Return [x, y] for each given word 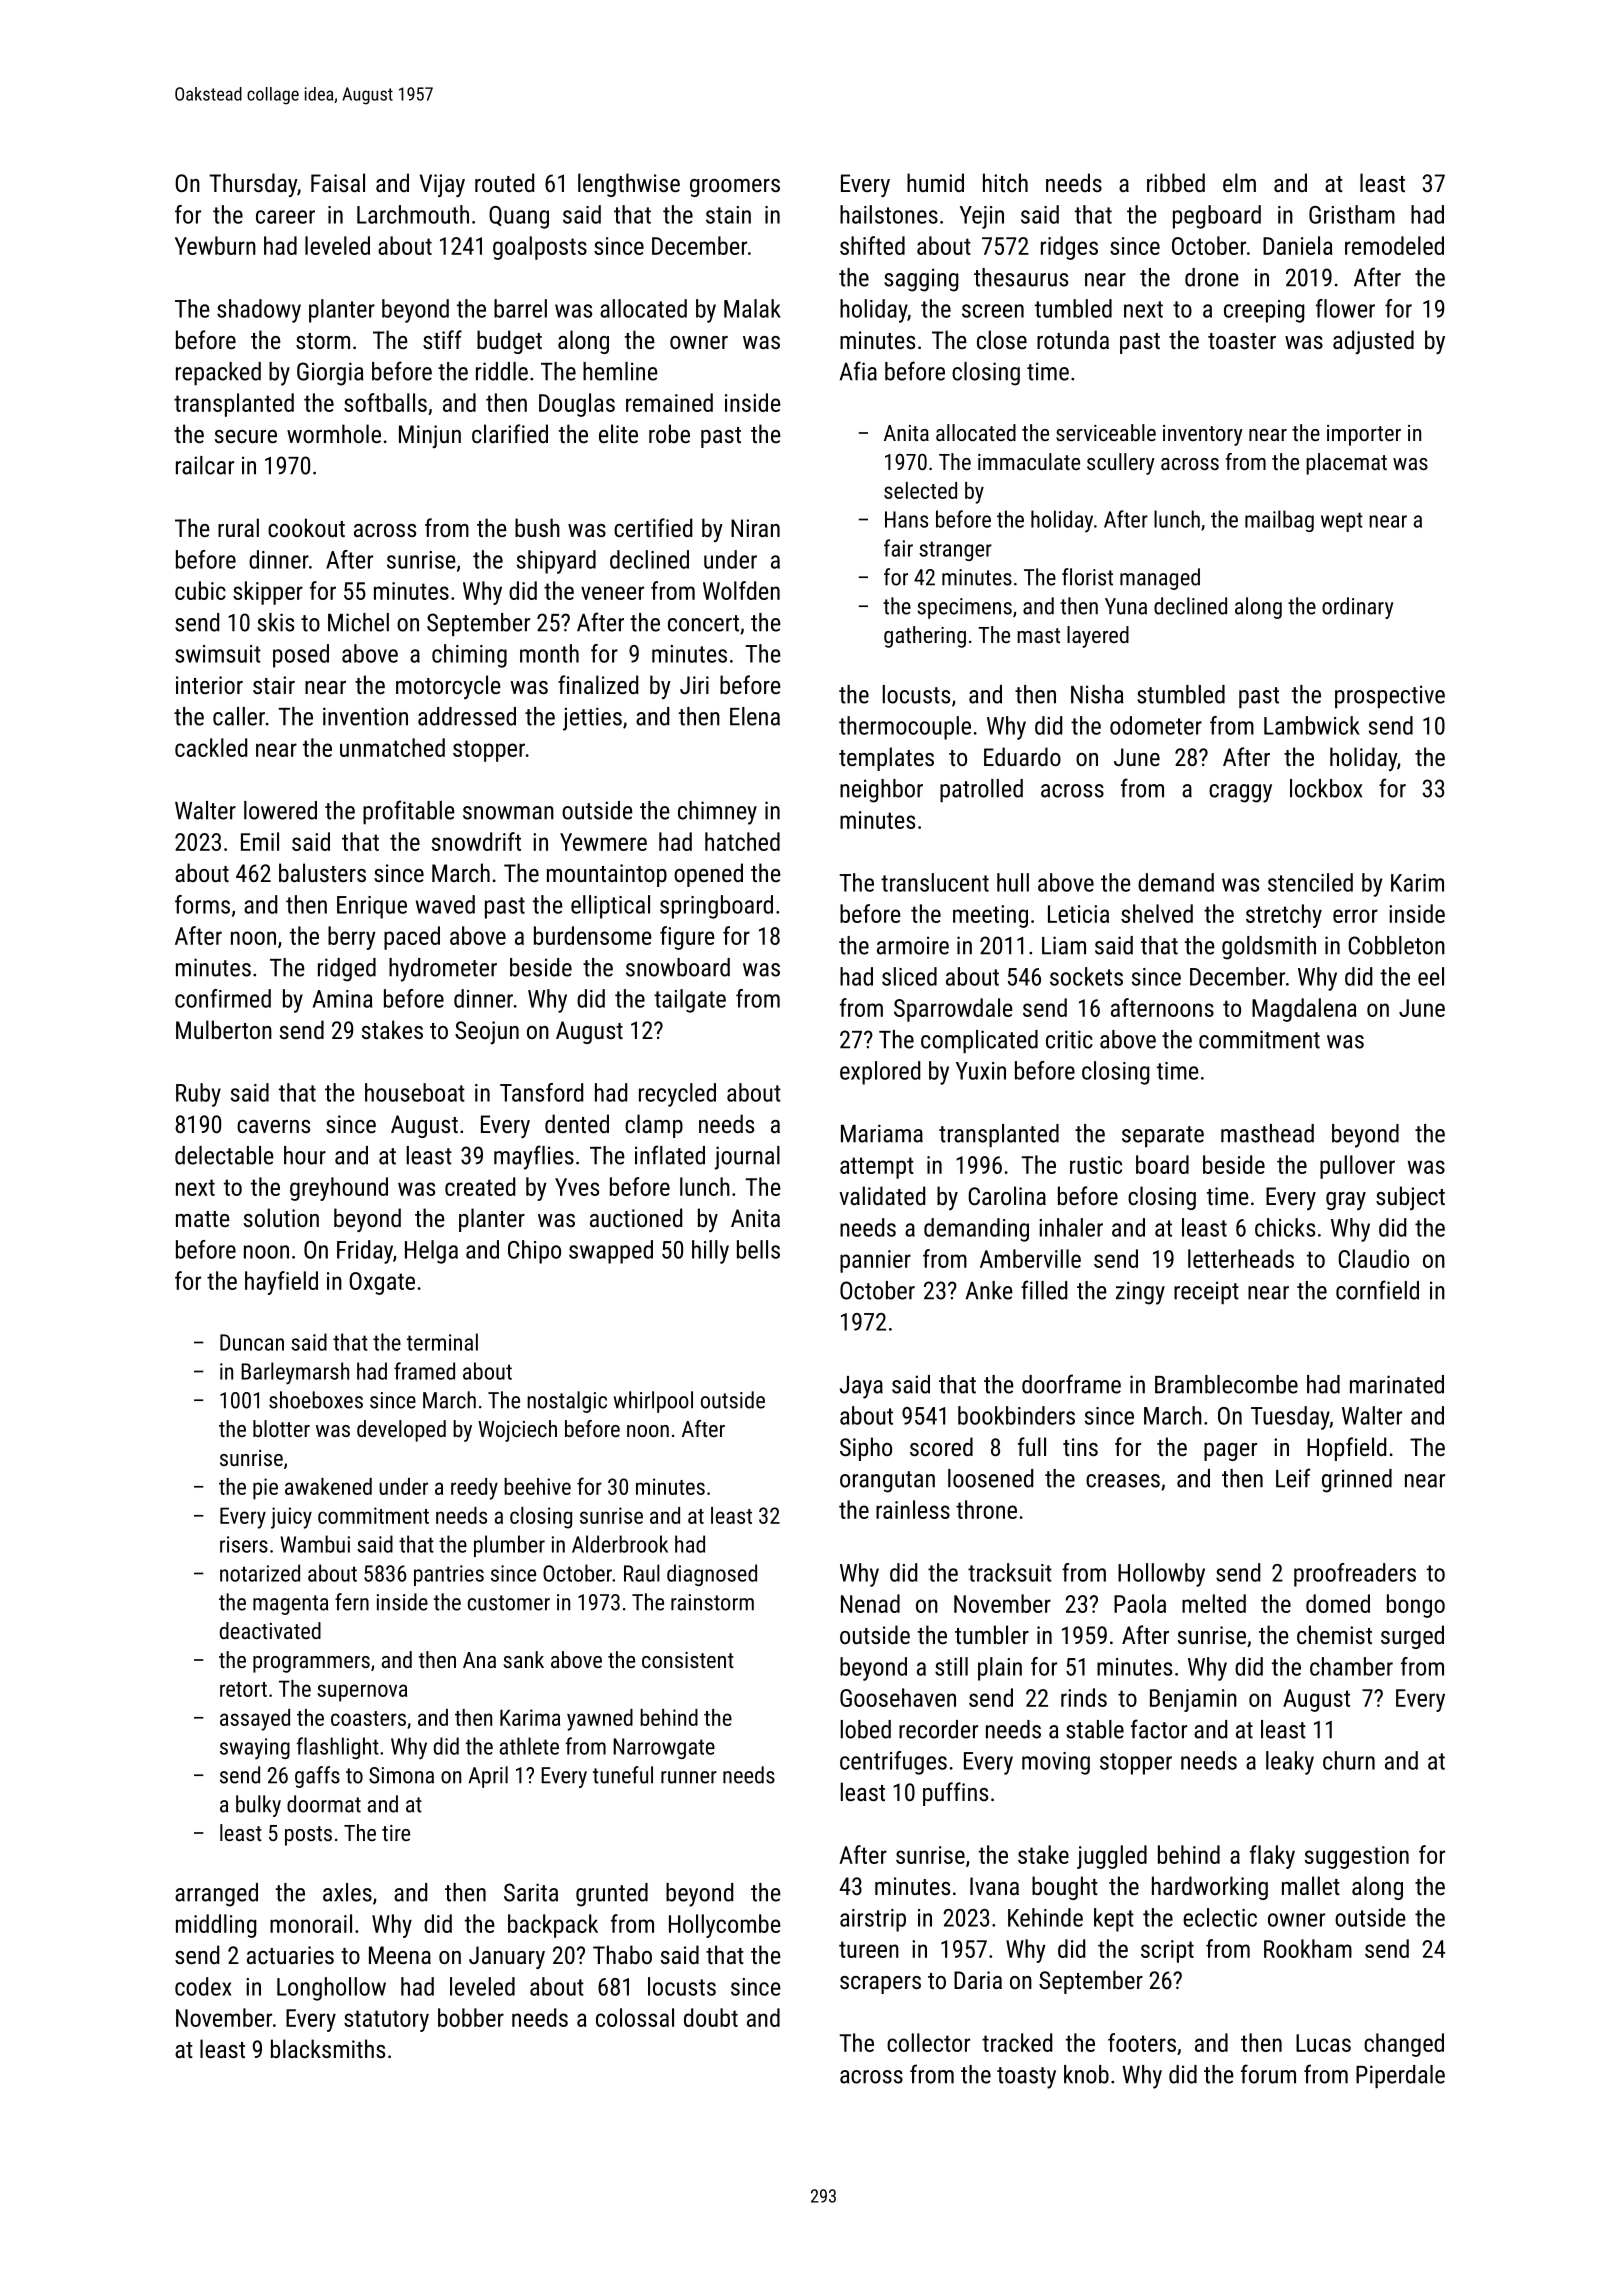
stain [728, 215]
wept [1342, 522]
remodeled [1394, 245]
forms [202, 904]
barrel [520, 308]
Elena [755, 716]
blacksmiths [328, 2048]
